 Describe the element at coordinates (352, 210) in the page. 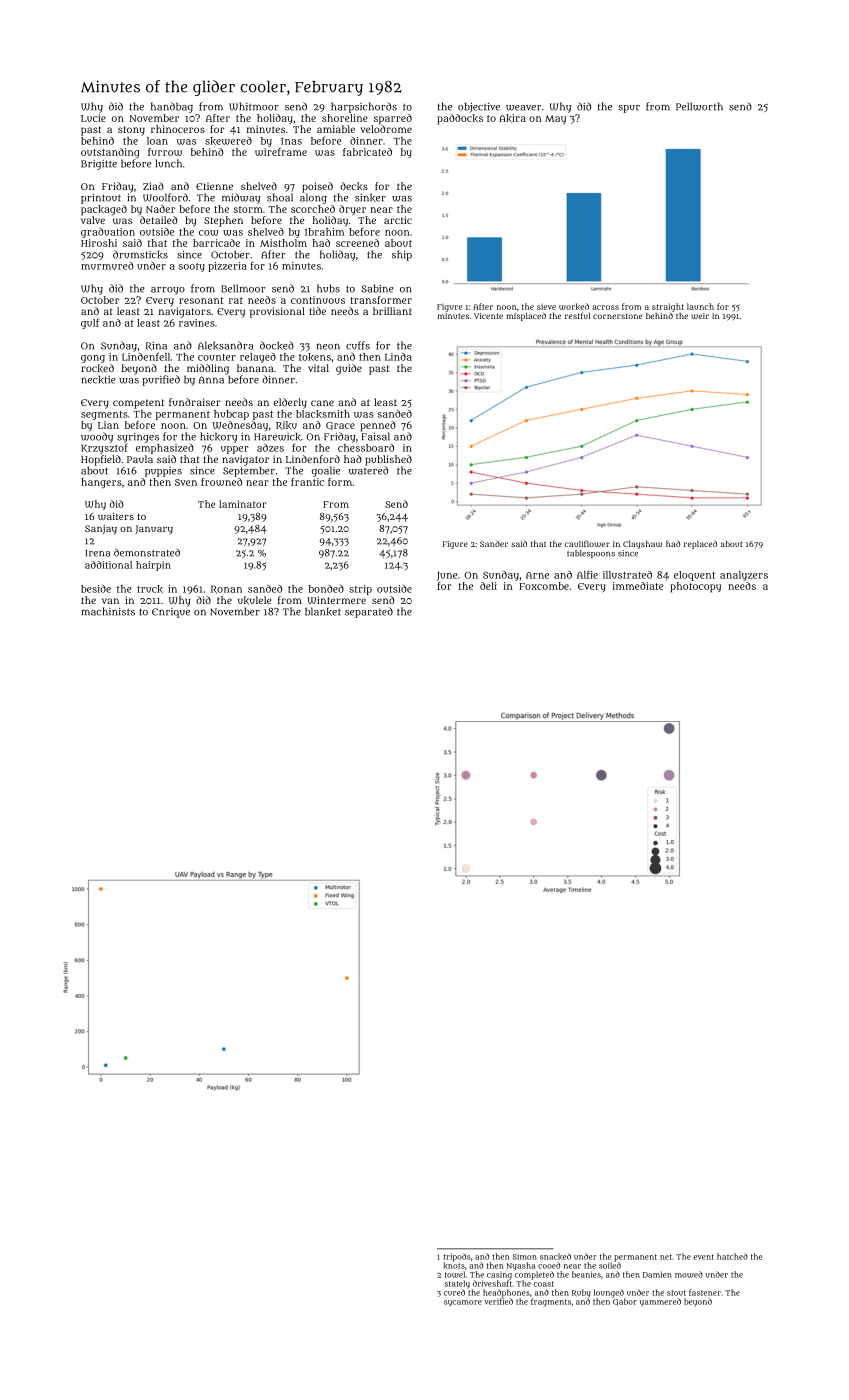

I see `dryer` at that location.
